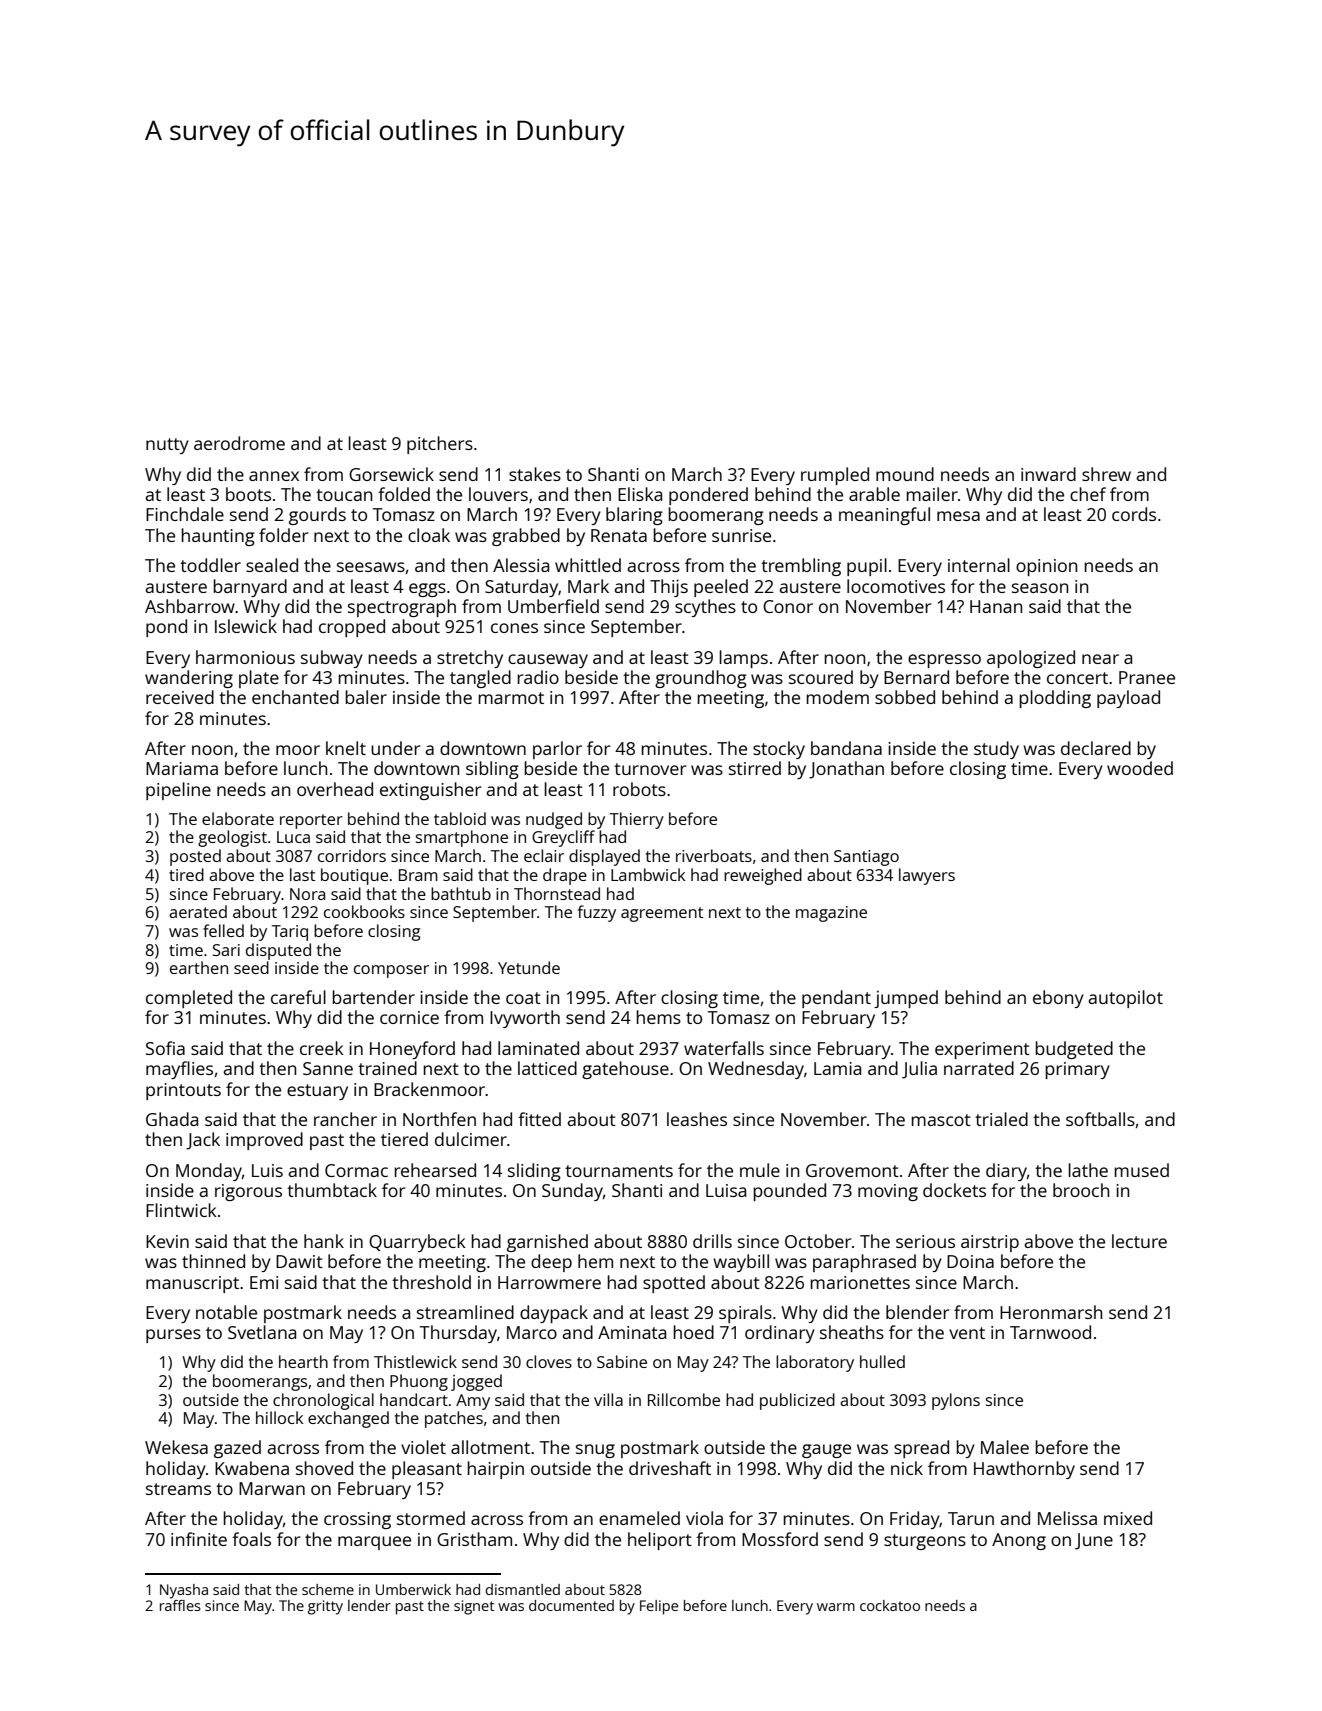 The height and width of the page is (1711, 1322). I want to click on shrew, so click(1106, 474).
